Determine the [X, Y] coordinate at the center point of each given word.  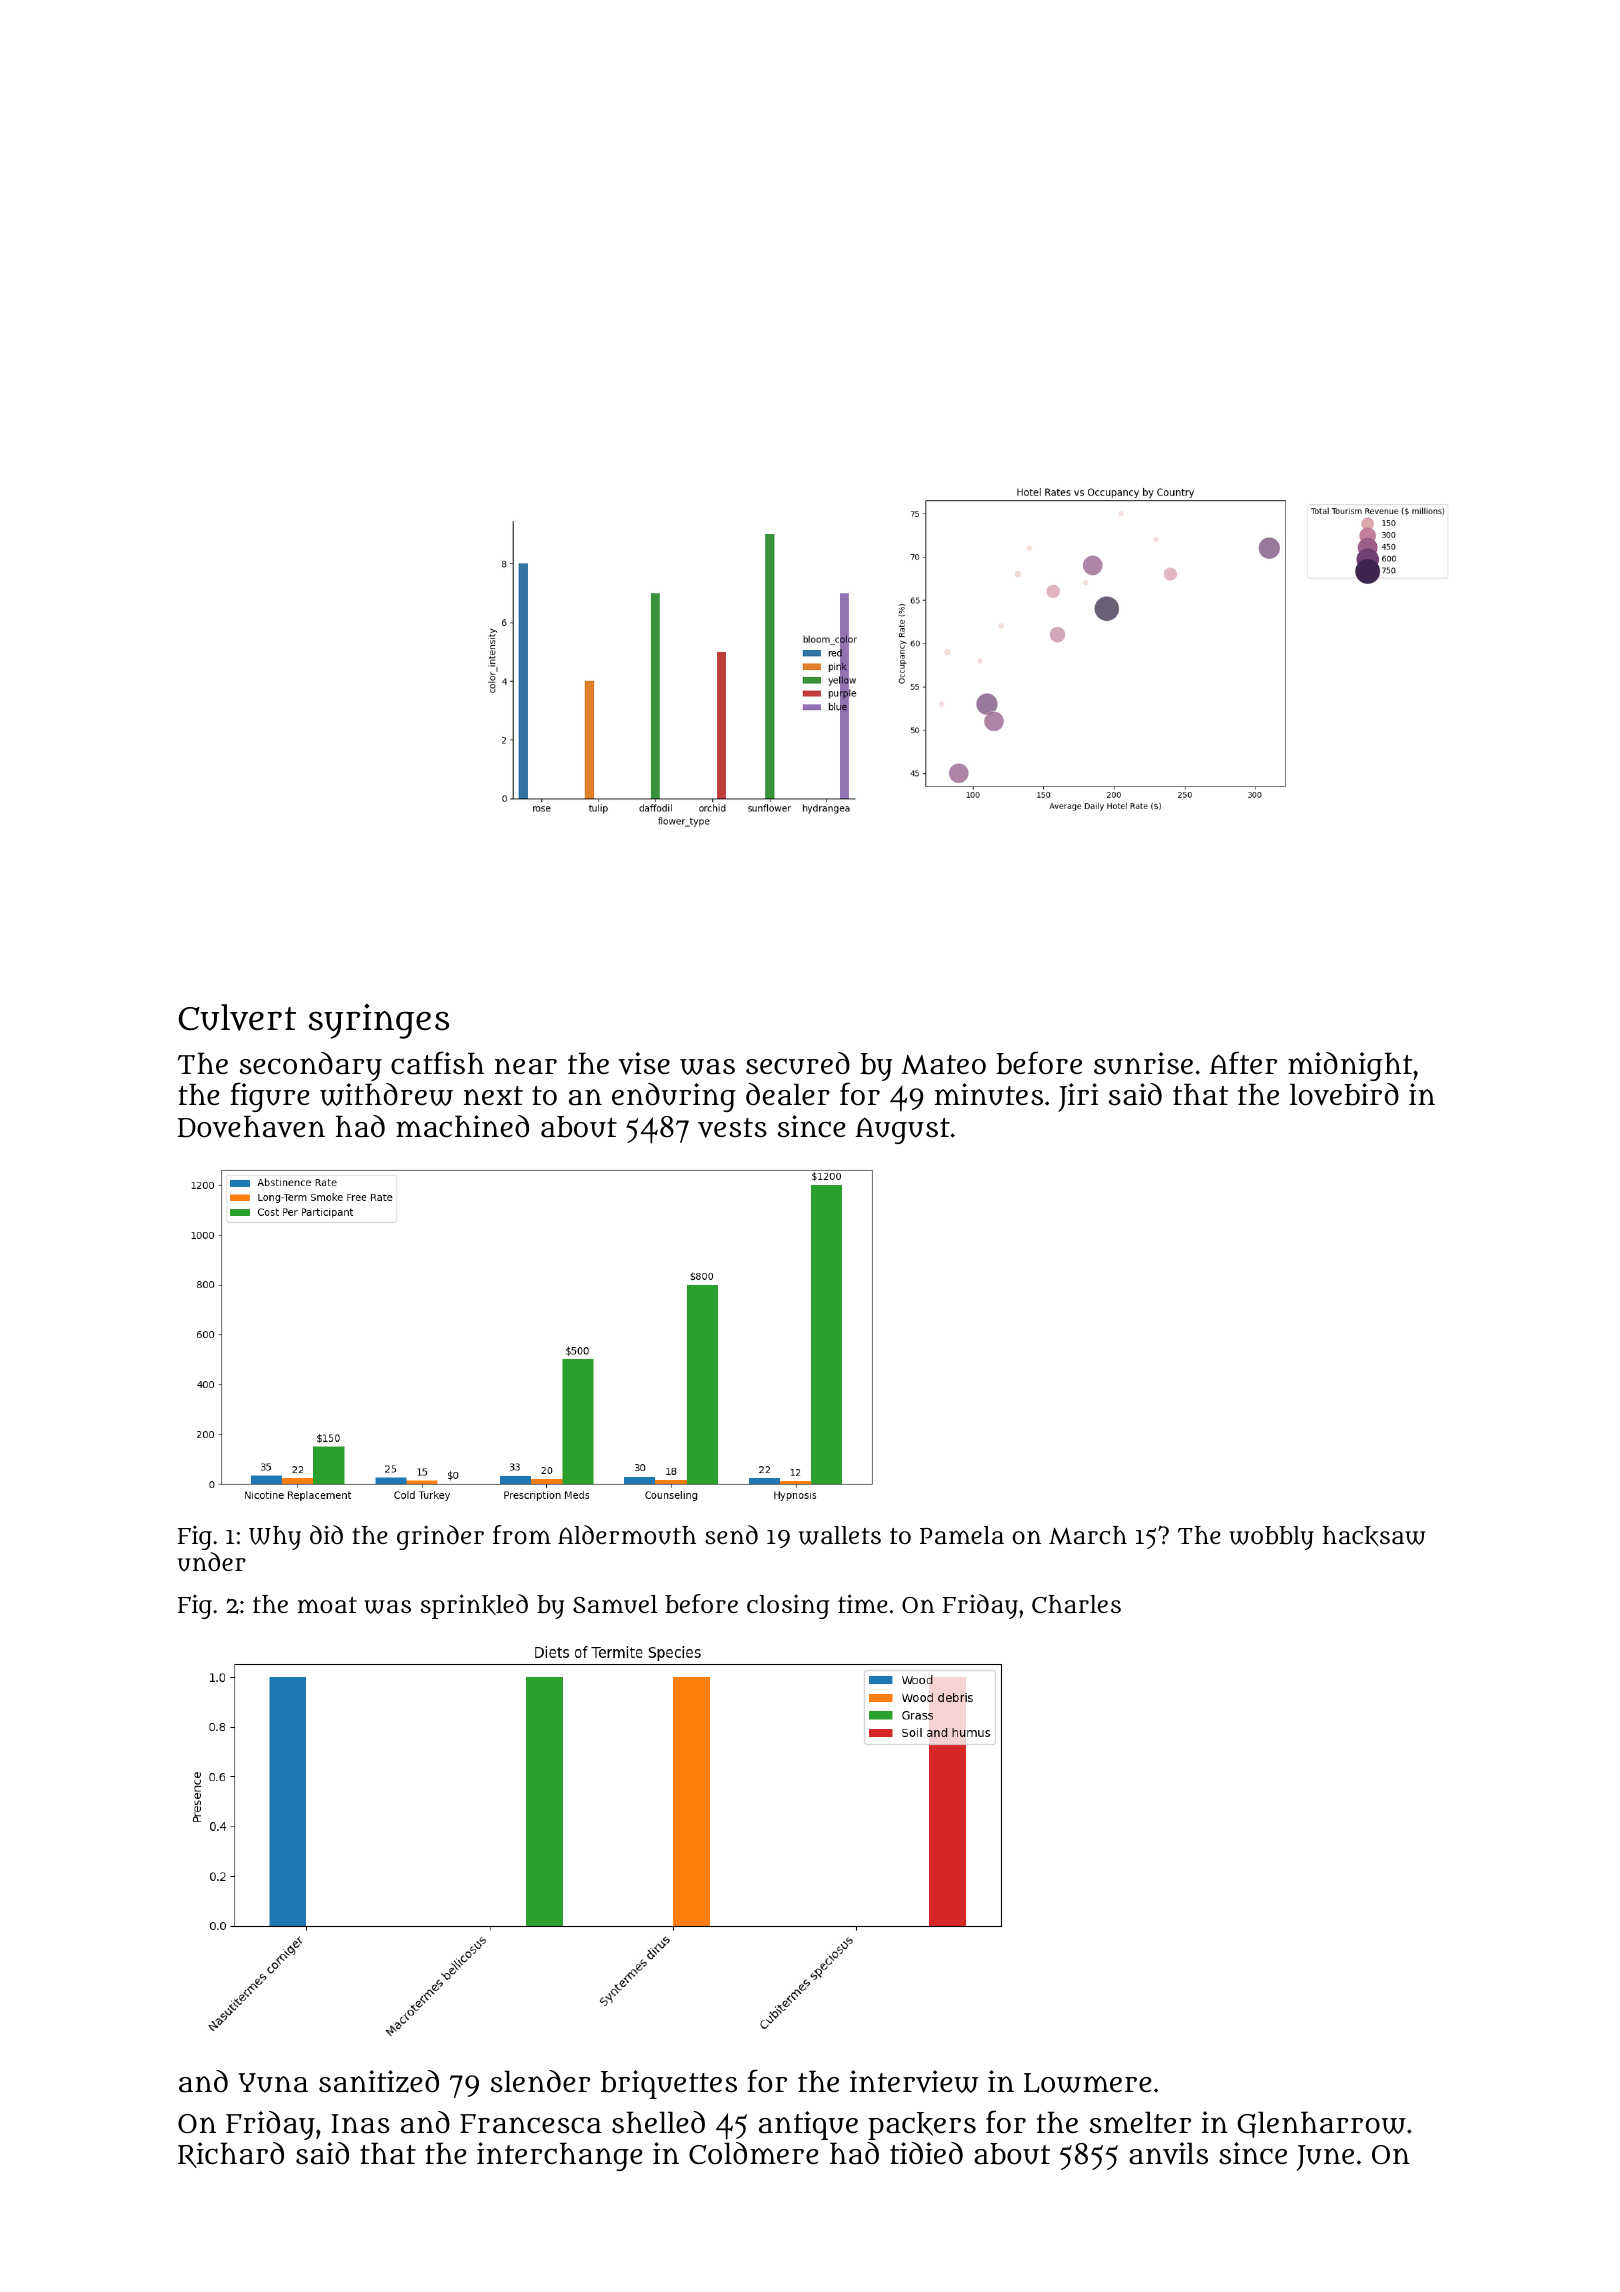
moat [327, 1605]
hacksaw [1374, 1536]
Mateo [943, 1065]
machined [462, 1126]
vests [732, 1128]
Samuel [615, 1604]
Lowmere [1088, 2083]
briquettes [669, 2084]
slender [540, 2081]
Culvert [237, 1017]
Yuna [273, 2083]
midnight [1350, 1066]
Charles [1076, 1604]
